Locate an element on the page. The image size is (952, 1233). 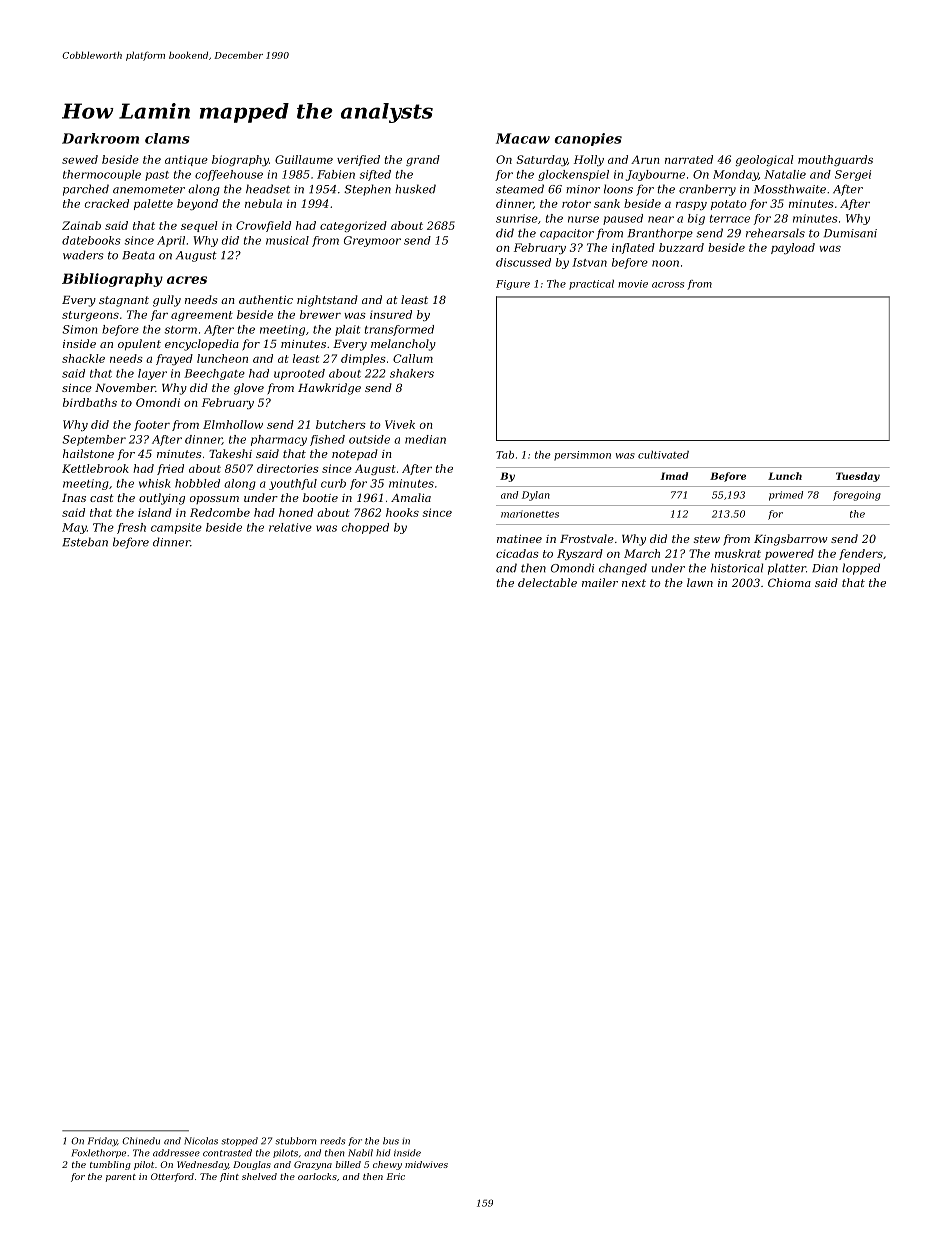
Esteban is located at coordinates (85, 542).
